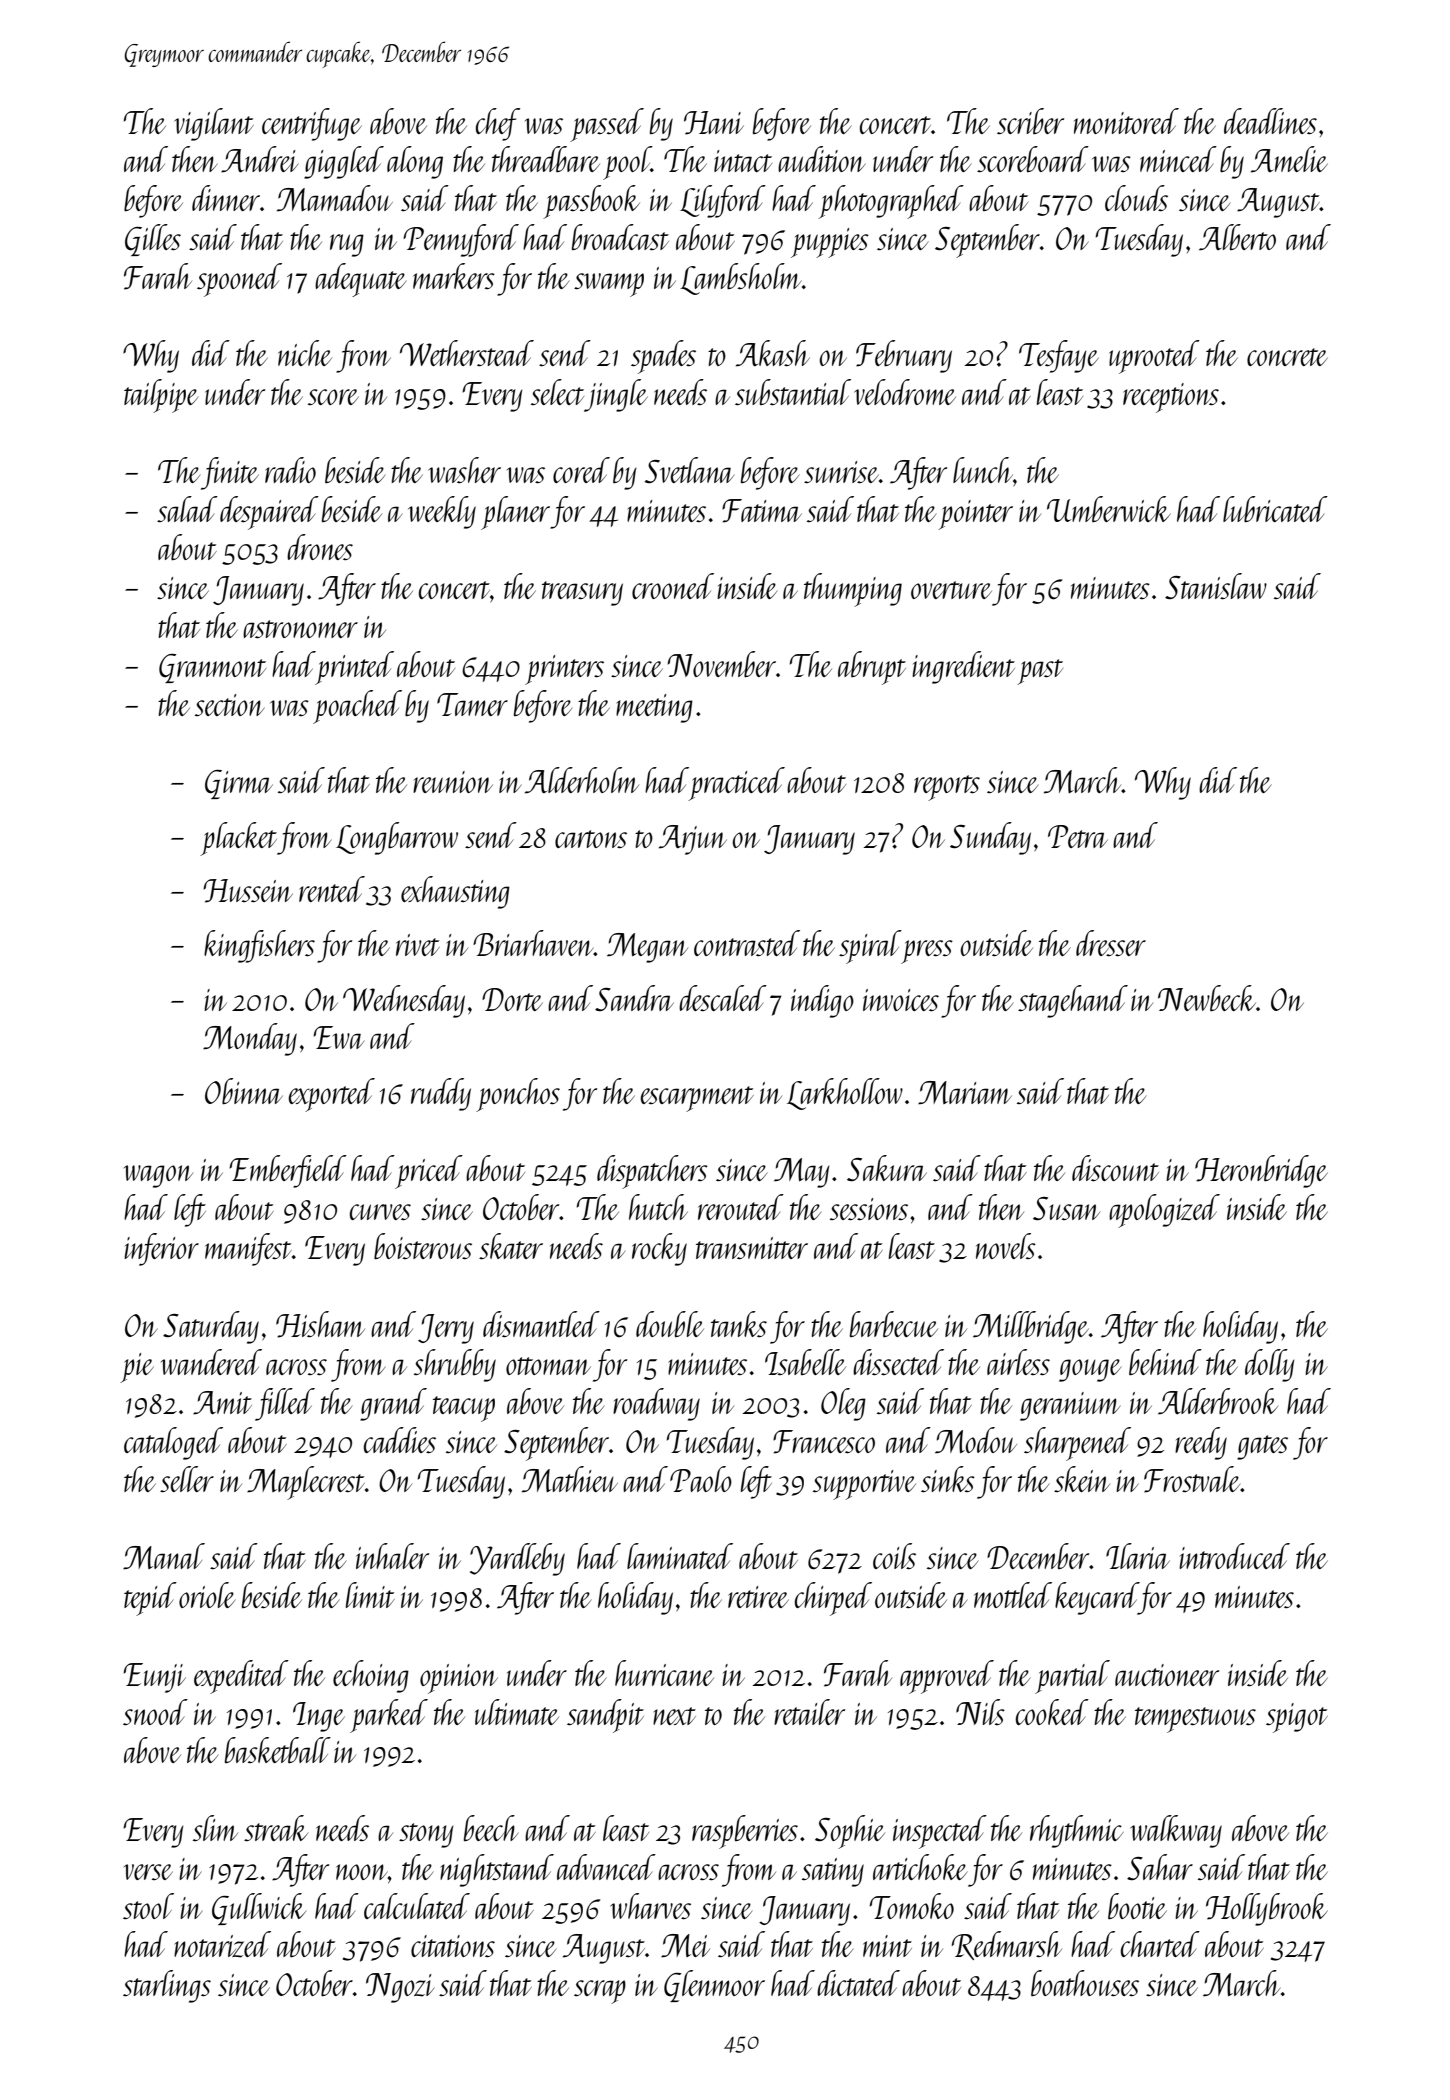 The width and height of the screenshot is (1450, 2100). I want to click on Saturday, so click(211, 1327).
